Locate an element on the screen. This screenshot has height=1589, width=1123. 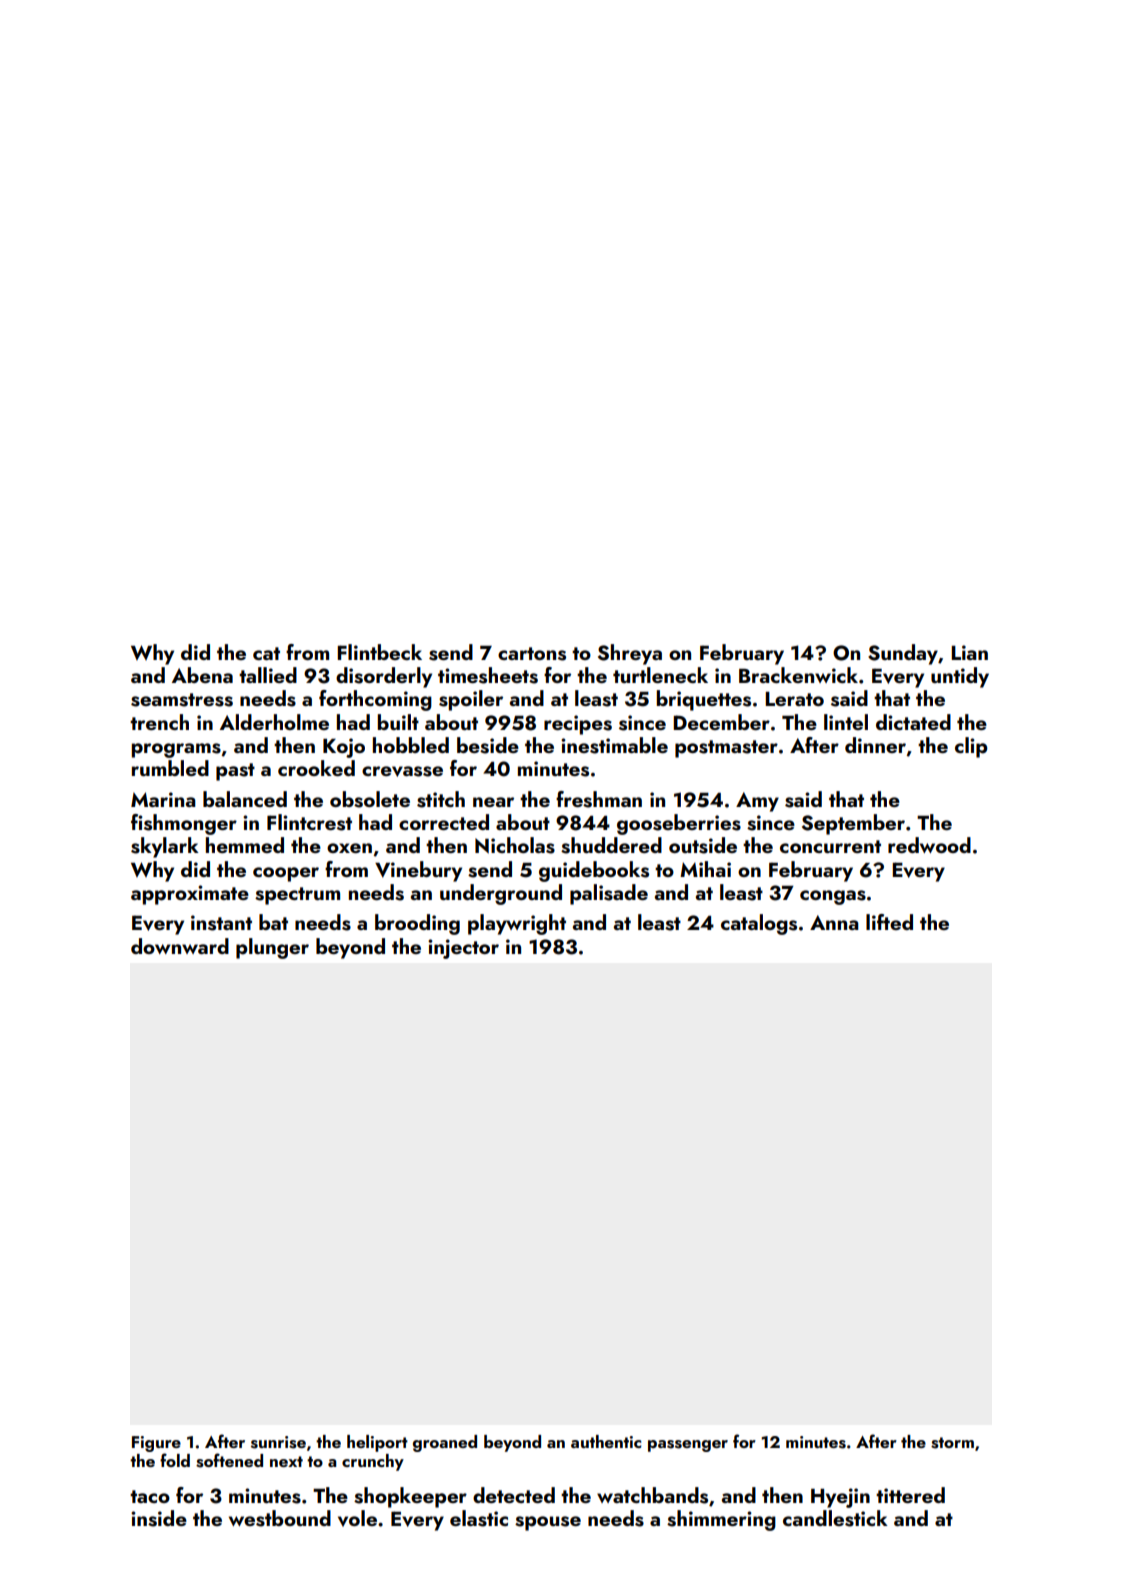
lintel is located at coordinates (846, 722).
